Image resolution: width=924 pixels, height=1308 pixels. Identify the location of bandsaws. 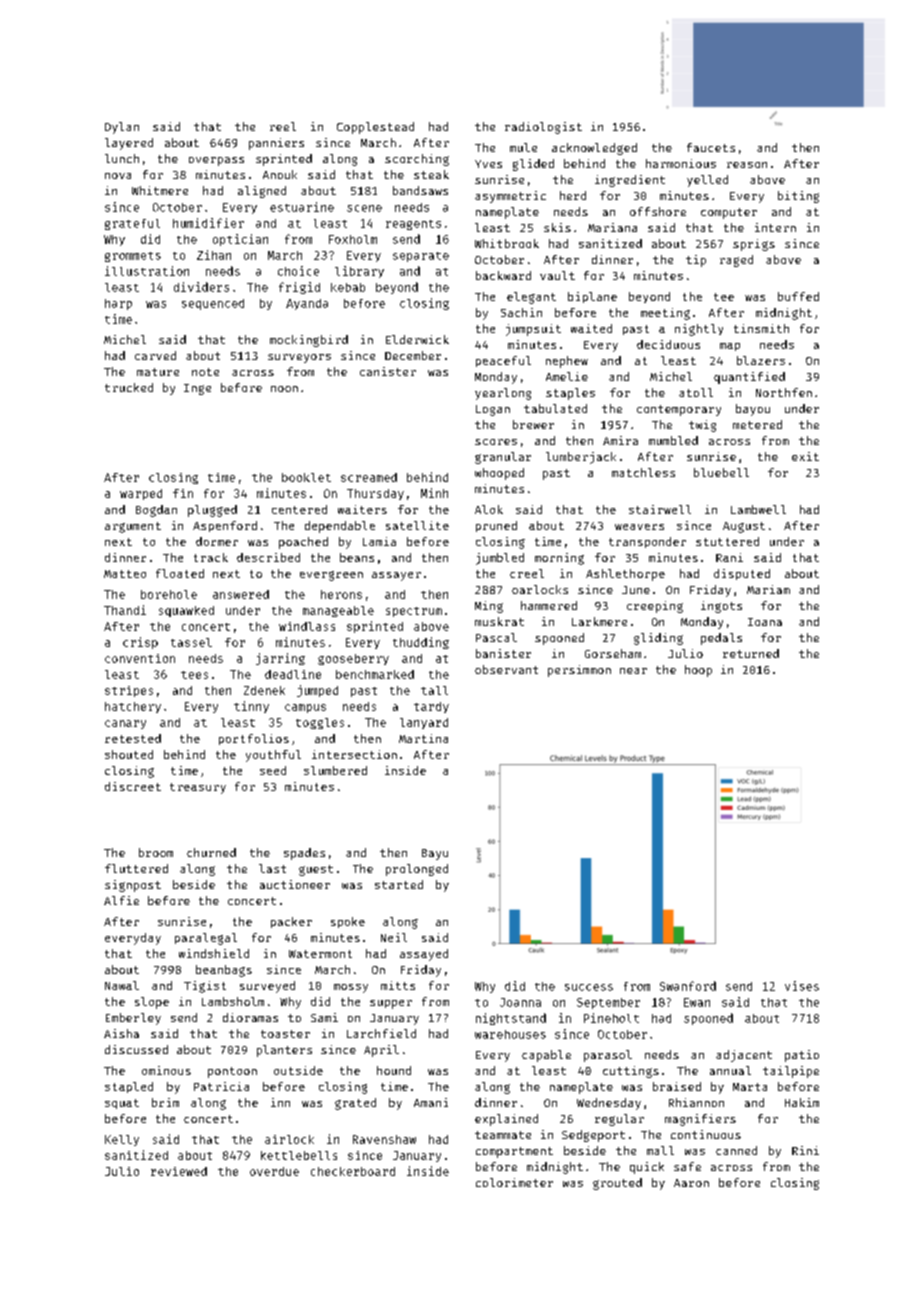
(420, 190).
